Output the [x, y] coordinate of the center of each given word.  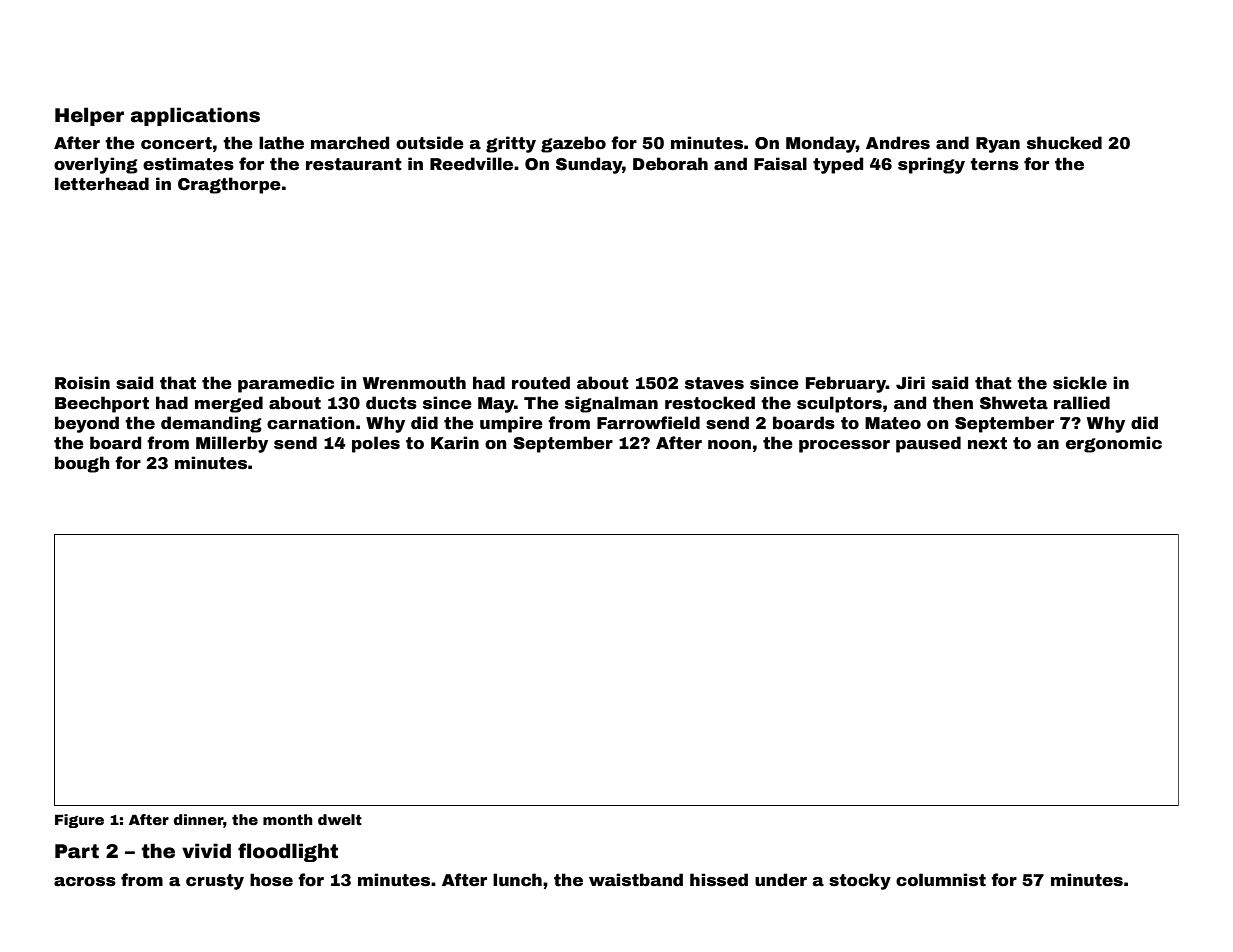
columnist [941, 880]
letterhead [102, 184]
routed [541, 383]
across [85, 882]
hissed [719, 880]
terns [994, 164]
